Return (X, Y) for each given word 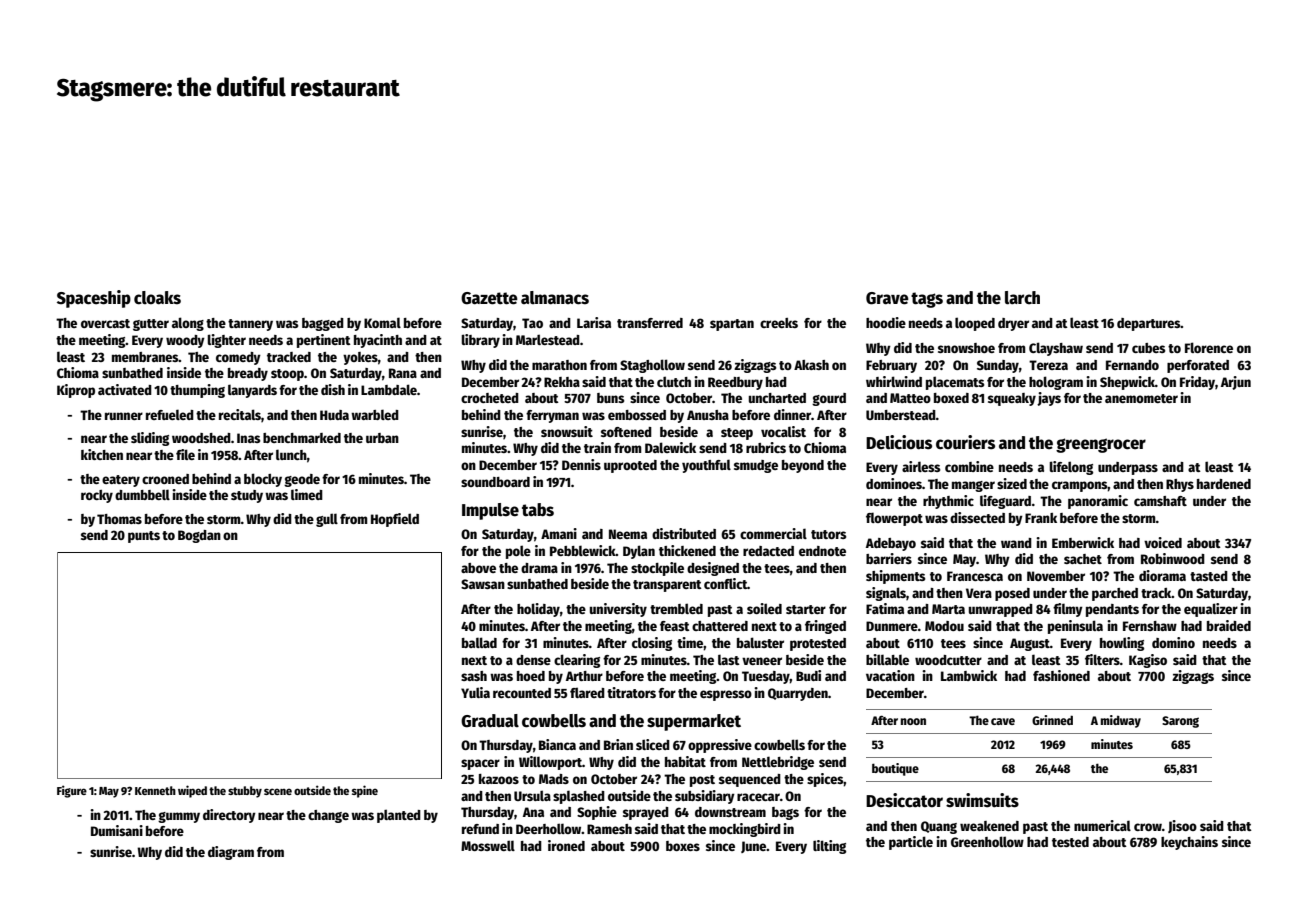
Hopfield (395, 520)
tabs (538, 510)
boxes (683, 846)
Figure (72, 791)
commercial (773, 533)
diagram (231, 853)
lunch (291, 454)
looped (975, 324)
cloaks (157, 298)
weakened (989, 826)
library (480, 341)
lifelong (1071, 468)
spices (825, 780)
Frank (1041, 518)
